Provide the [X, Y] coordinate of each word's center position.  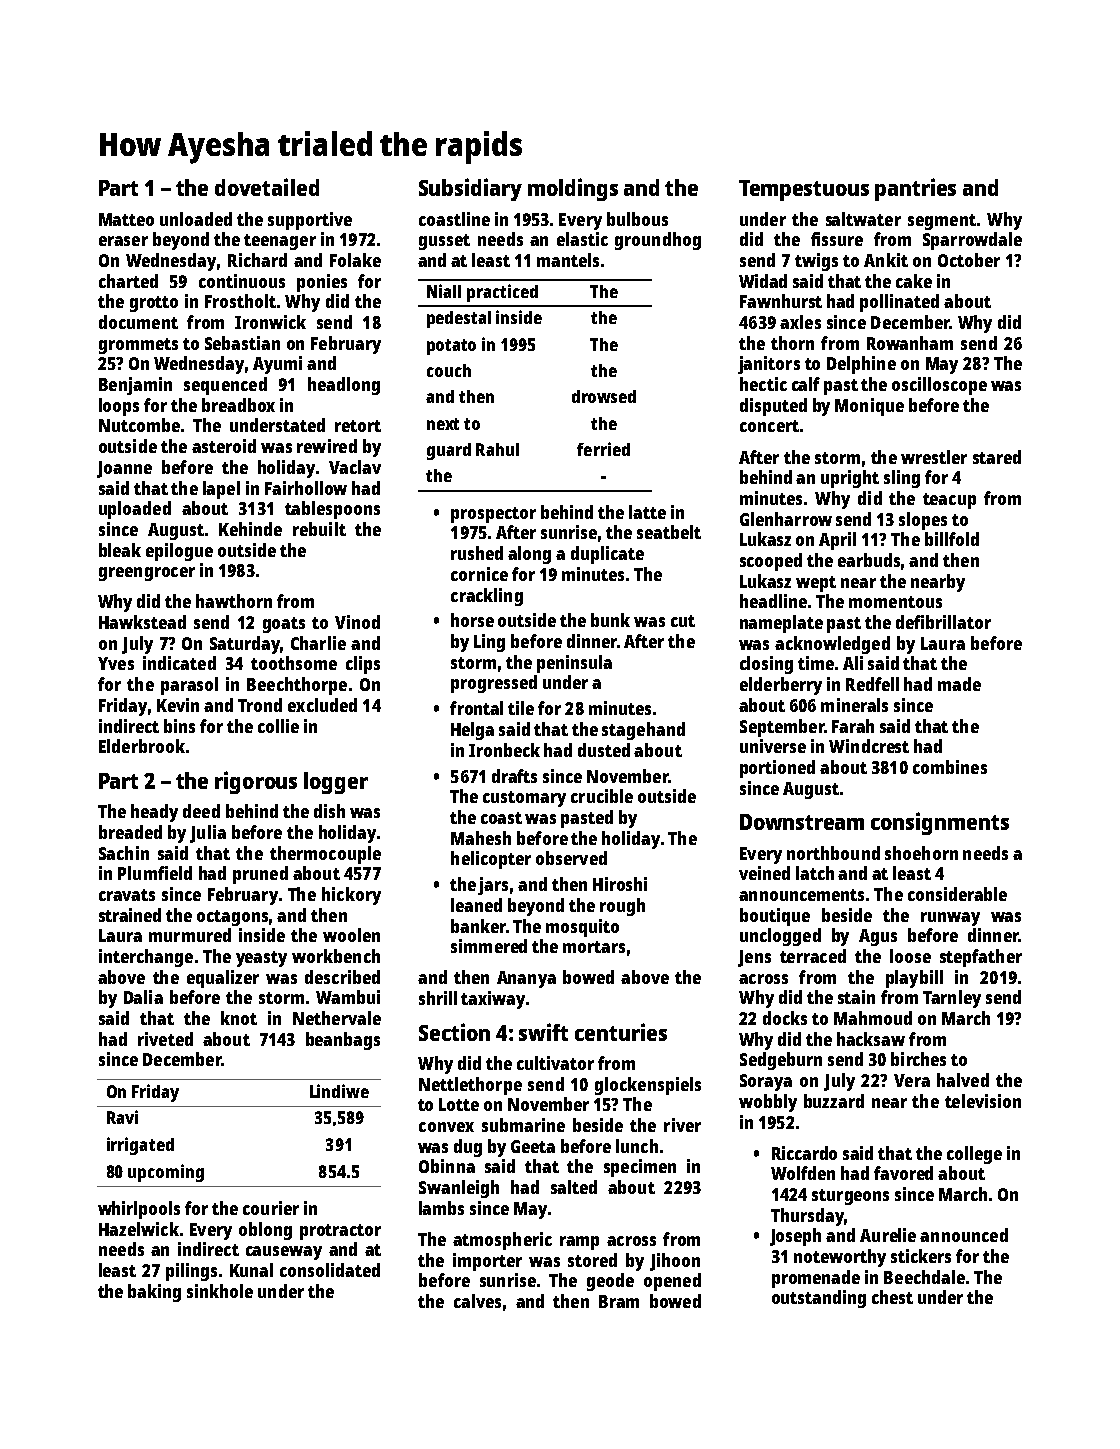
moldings [573, 189]
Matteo [126, 219]
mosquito [582, 928]
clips [363, 665]
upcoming [166, 1173]
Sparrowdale [972, 241]
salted [574, 1187]
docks [785, 1018]
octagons [232, 918]
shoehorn [921, 853]
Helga [472, 731]
